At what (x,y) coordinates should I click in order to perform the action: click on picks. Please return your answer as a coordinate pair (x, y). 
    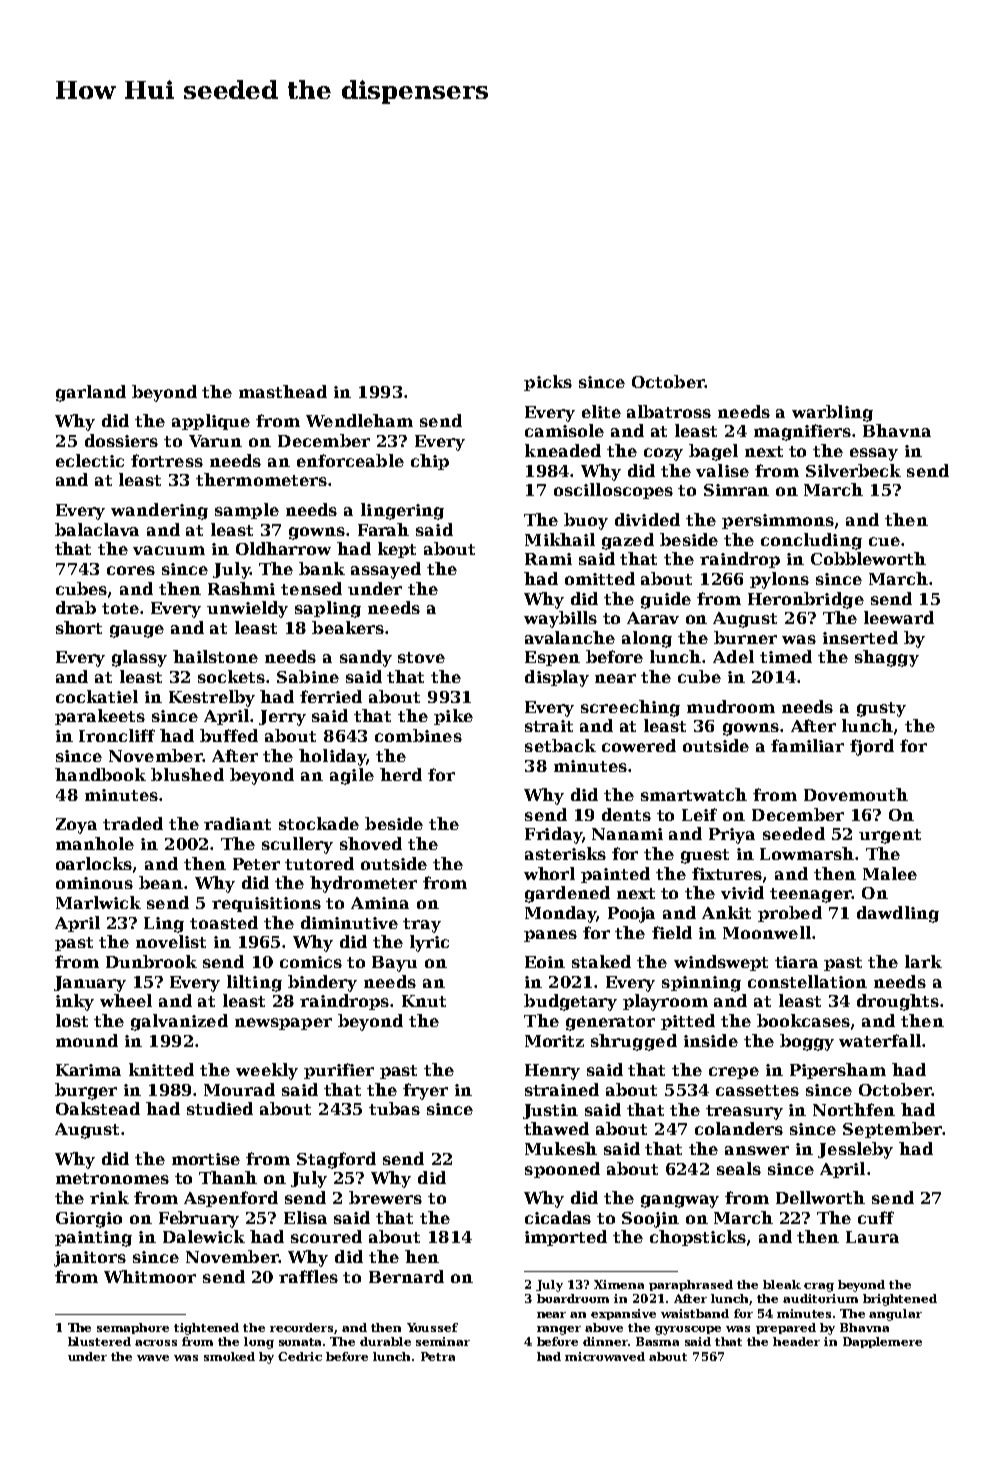
    Looking at the image, I should click on (548, 383).
